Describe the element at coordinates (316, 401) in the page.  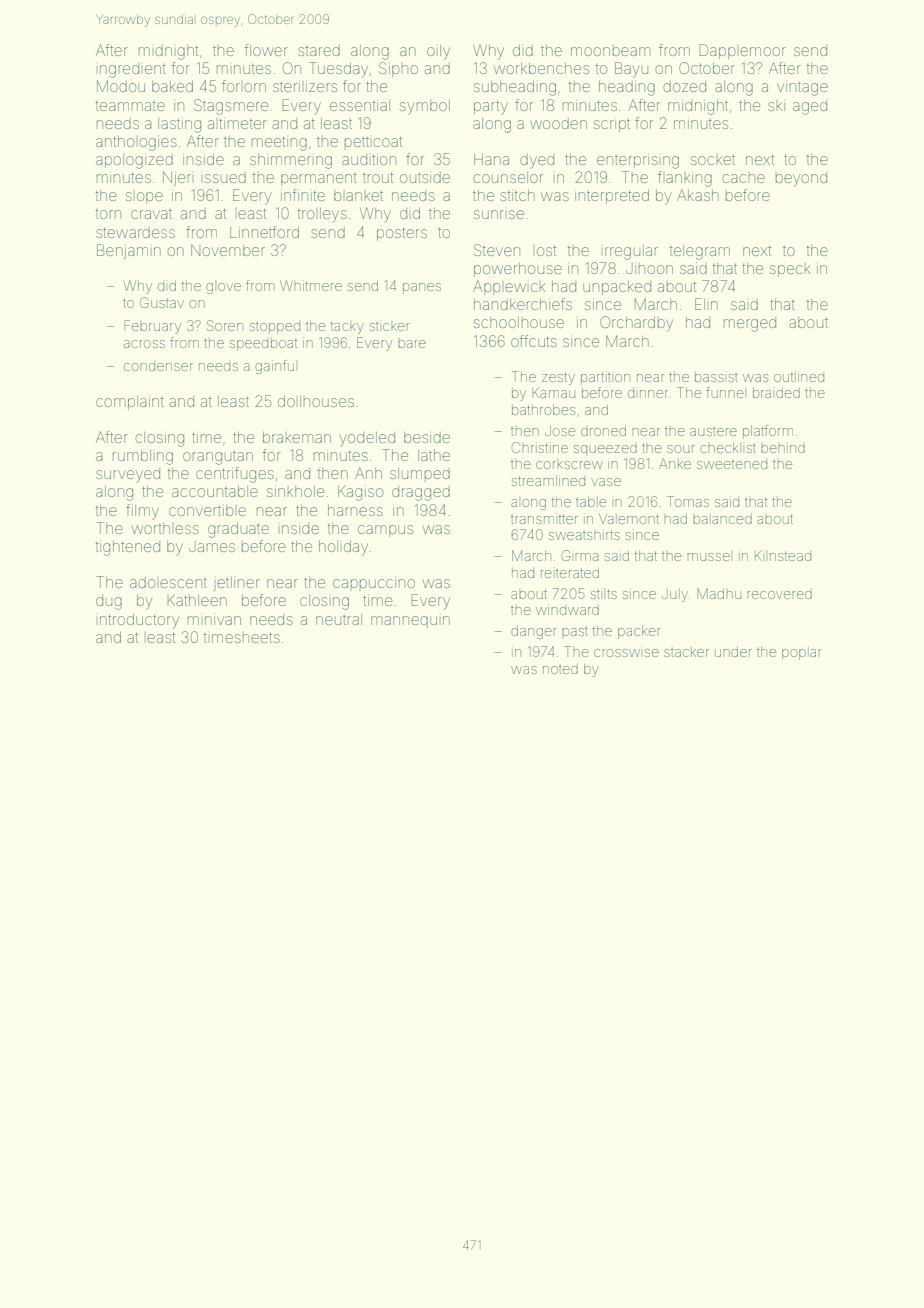
I see `dollhouses` at that location.
